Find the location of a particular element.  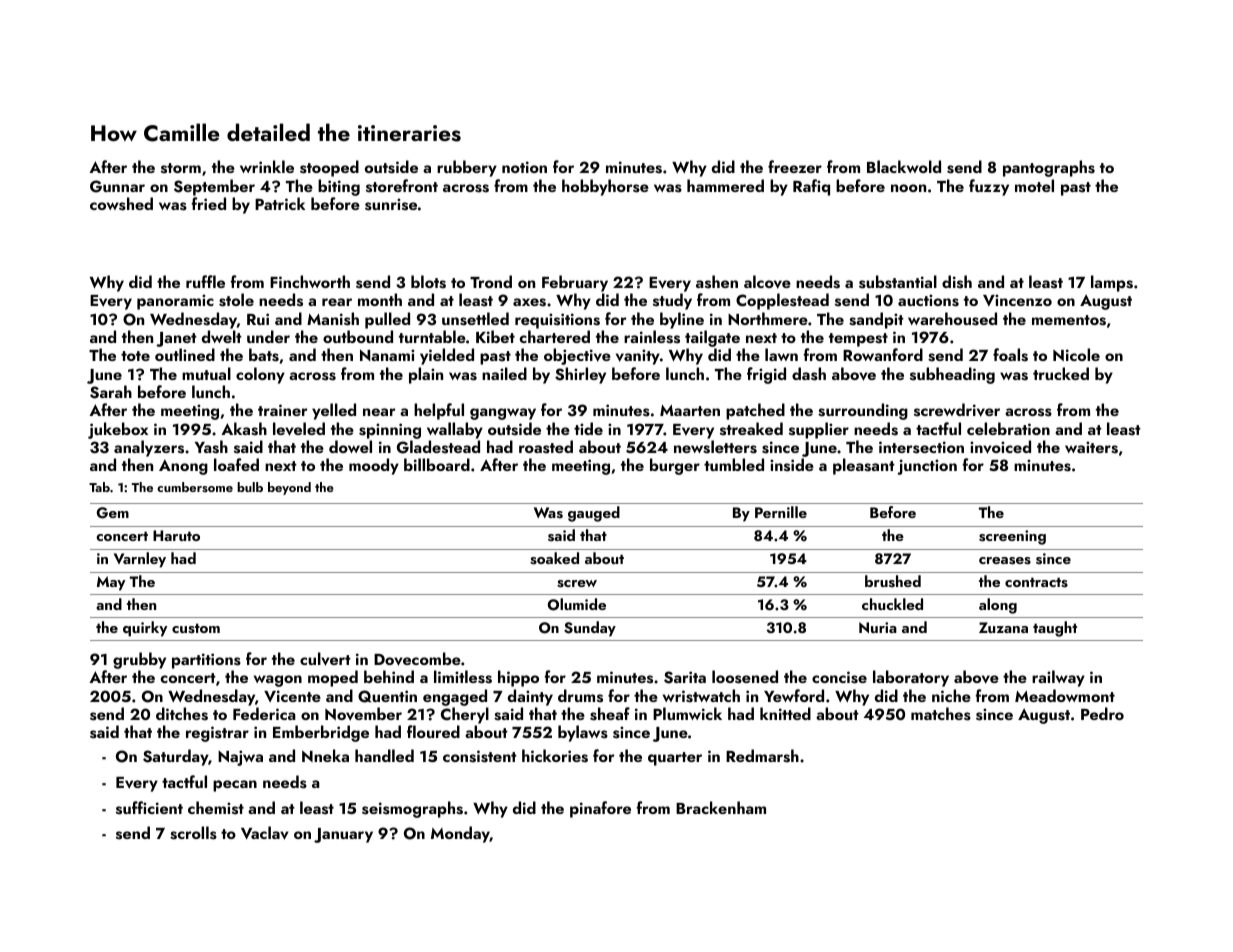

Blackwold is located at coordinates (904, 166).
